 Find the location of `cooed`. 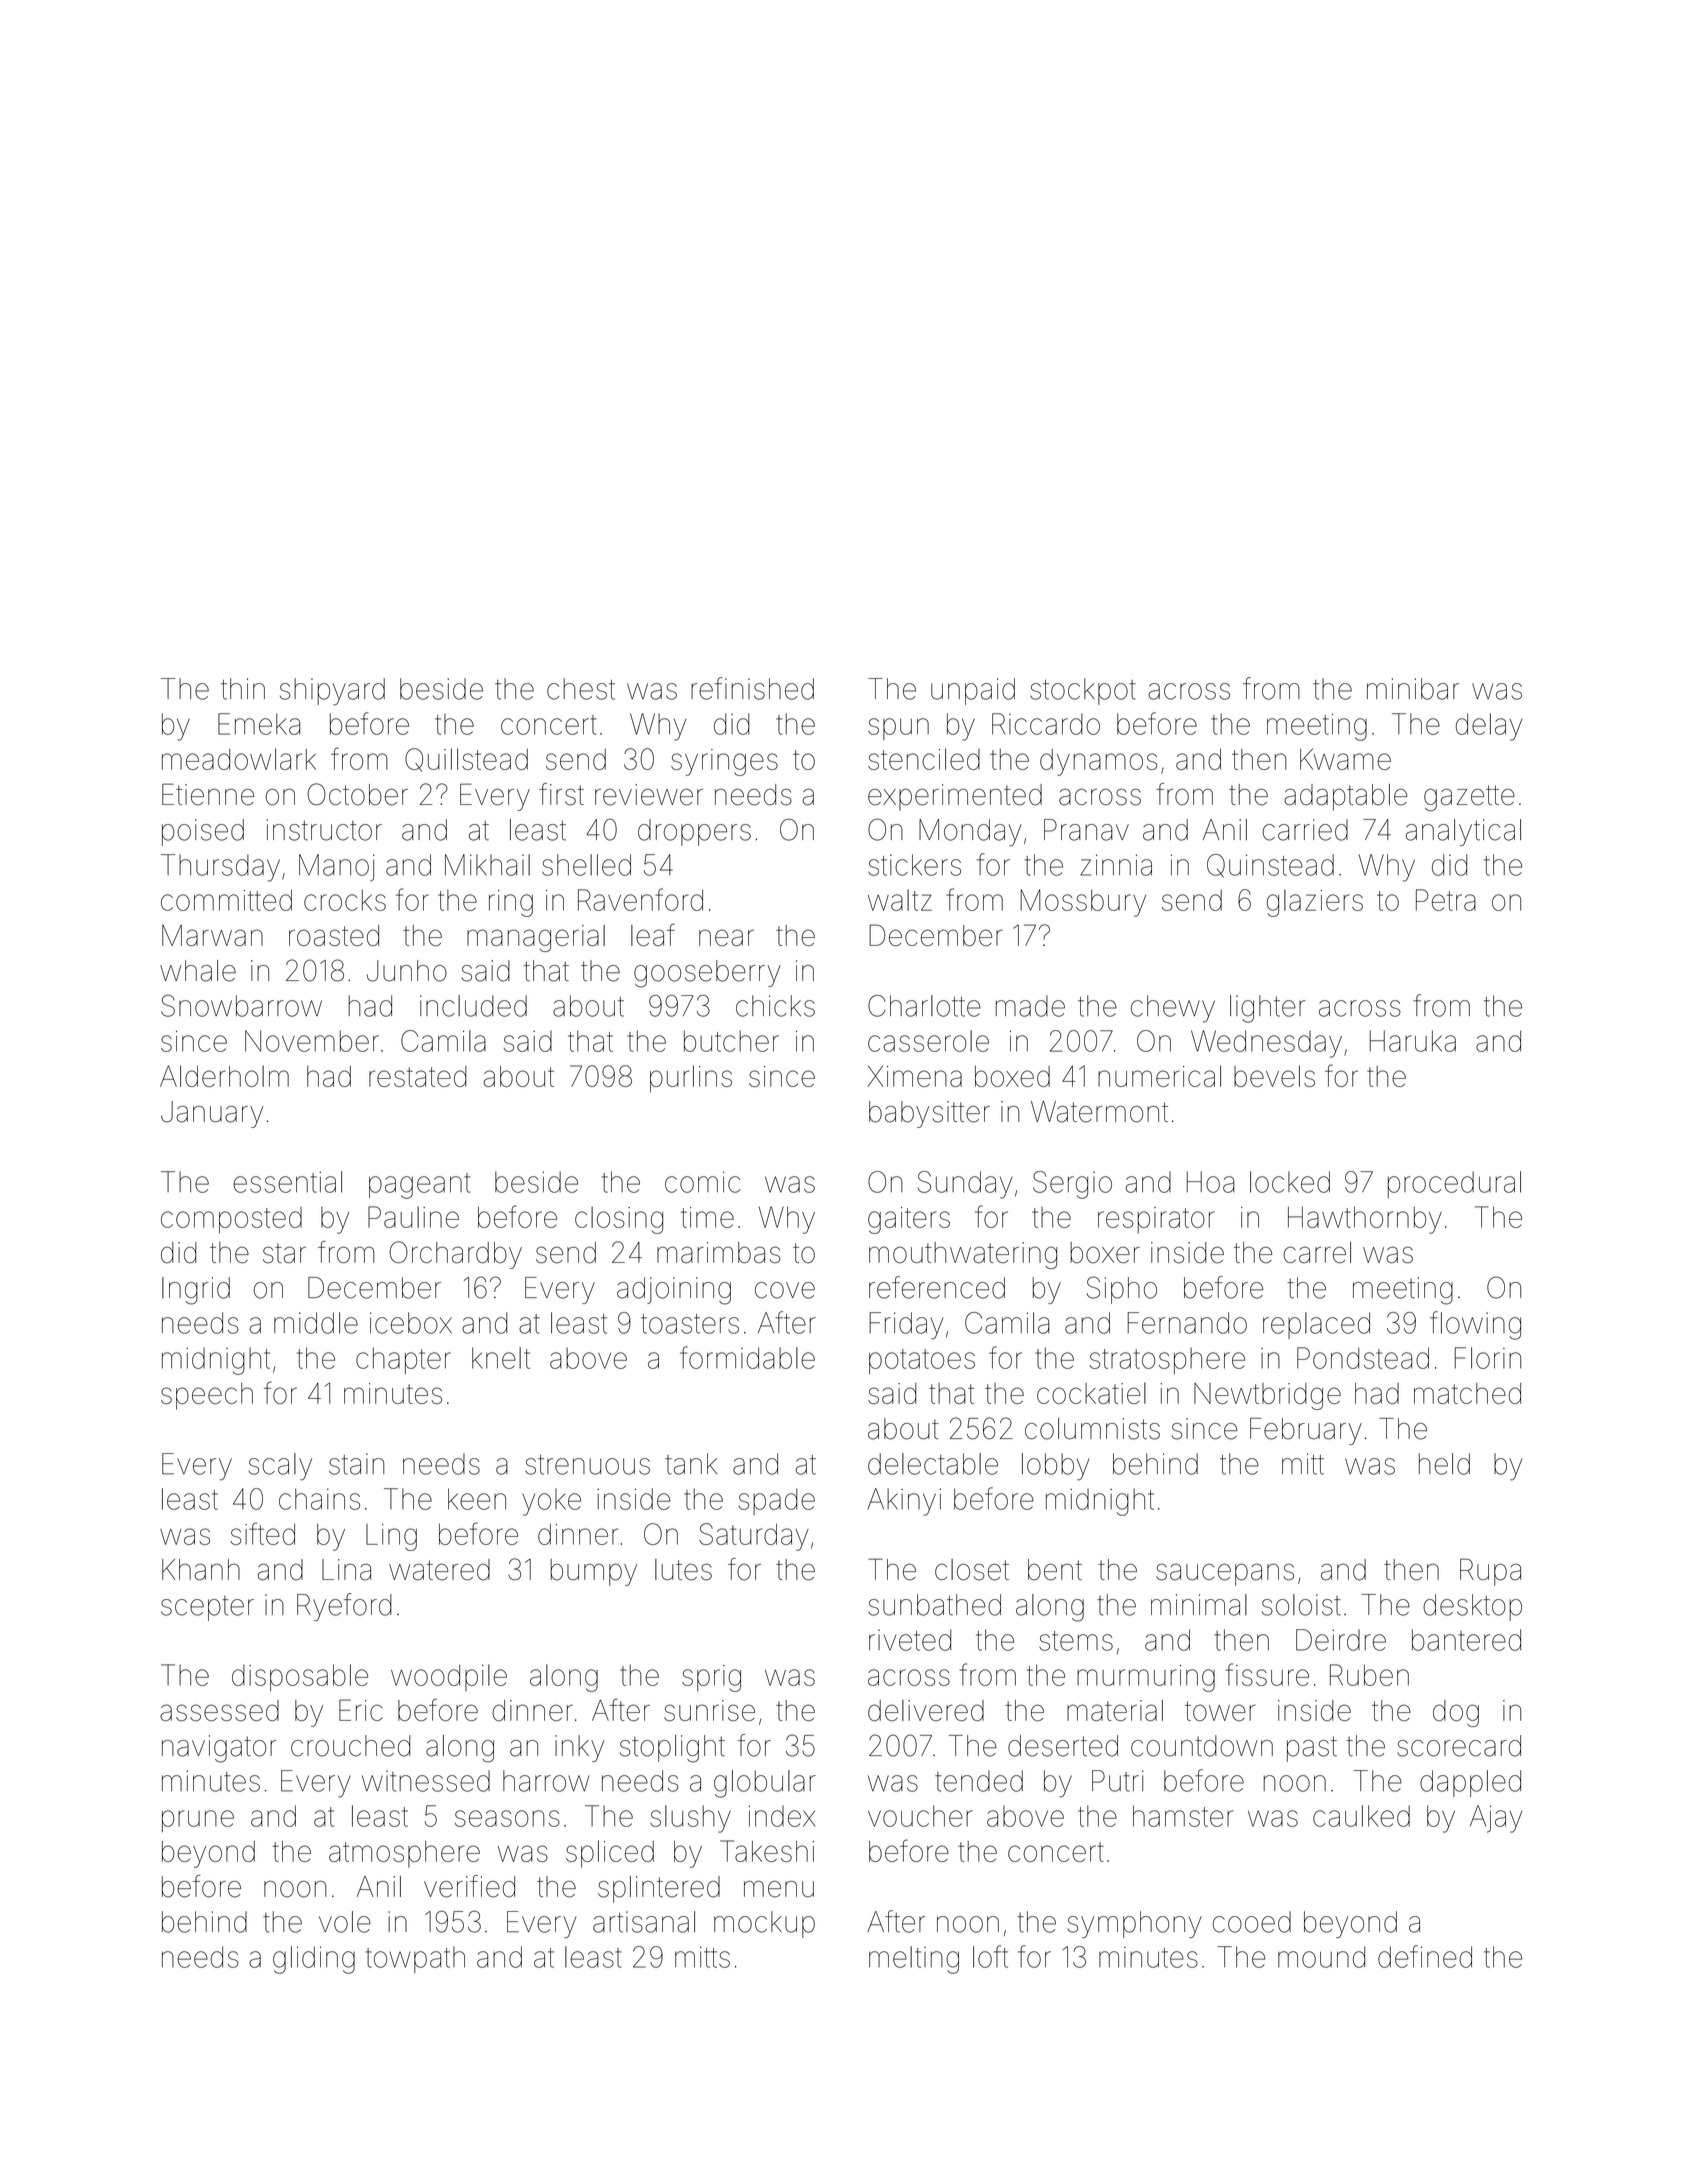

cooed is located at coordinates (1252, 1922).
